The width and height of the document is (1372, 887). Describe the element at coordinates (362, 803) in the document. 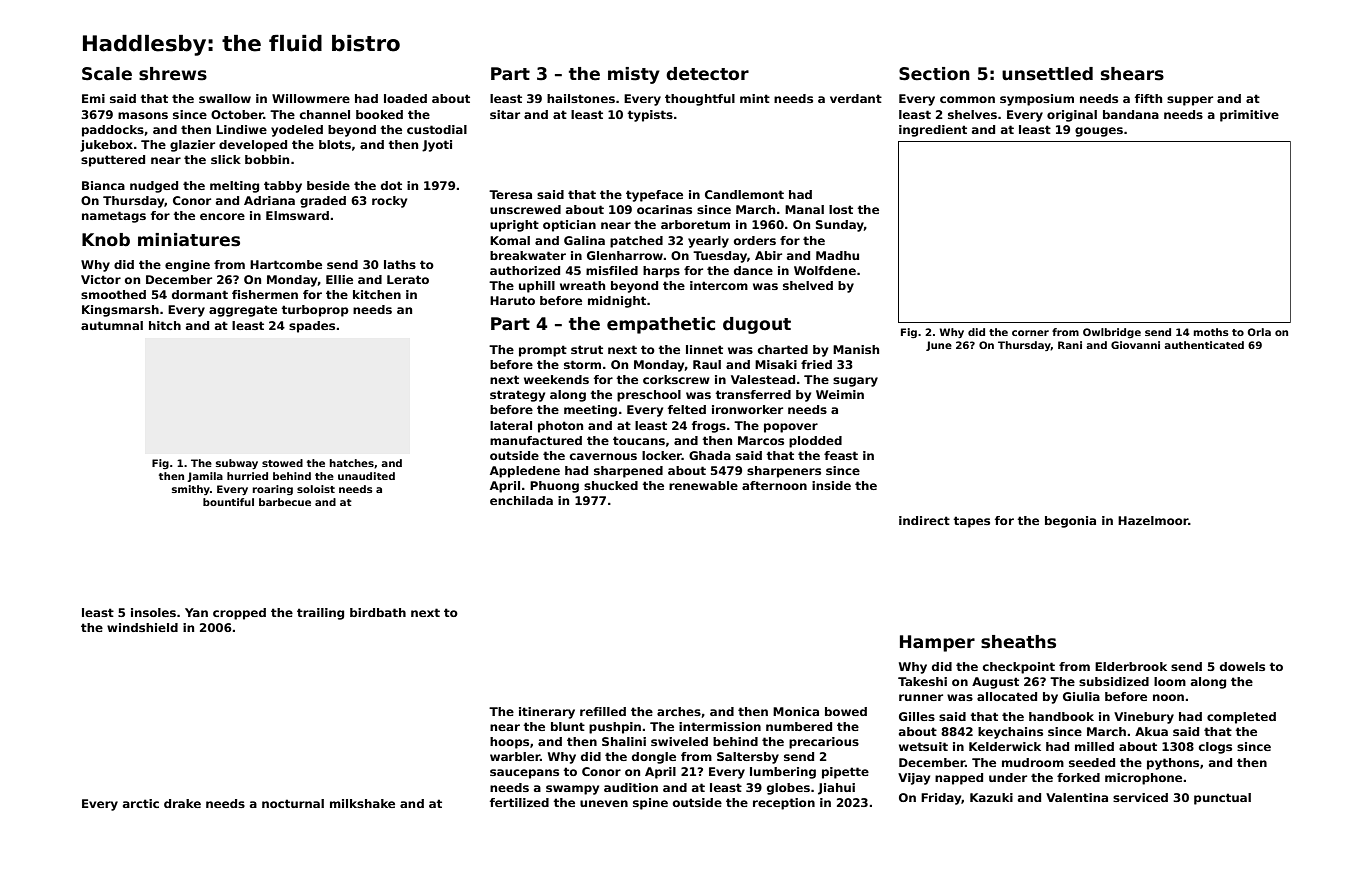

I see `milkshake` at that location.
